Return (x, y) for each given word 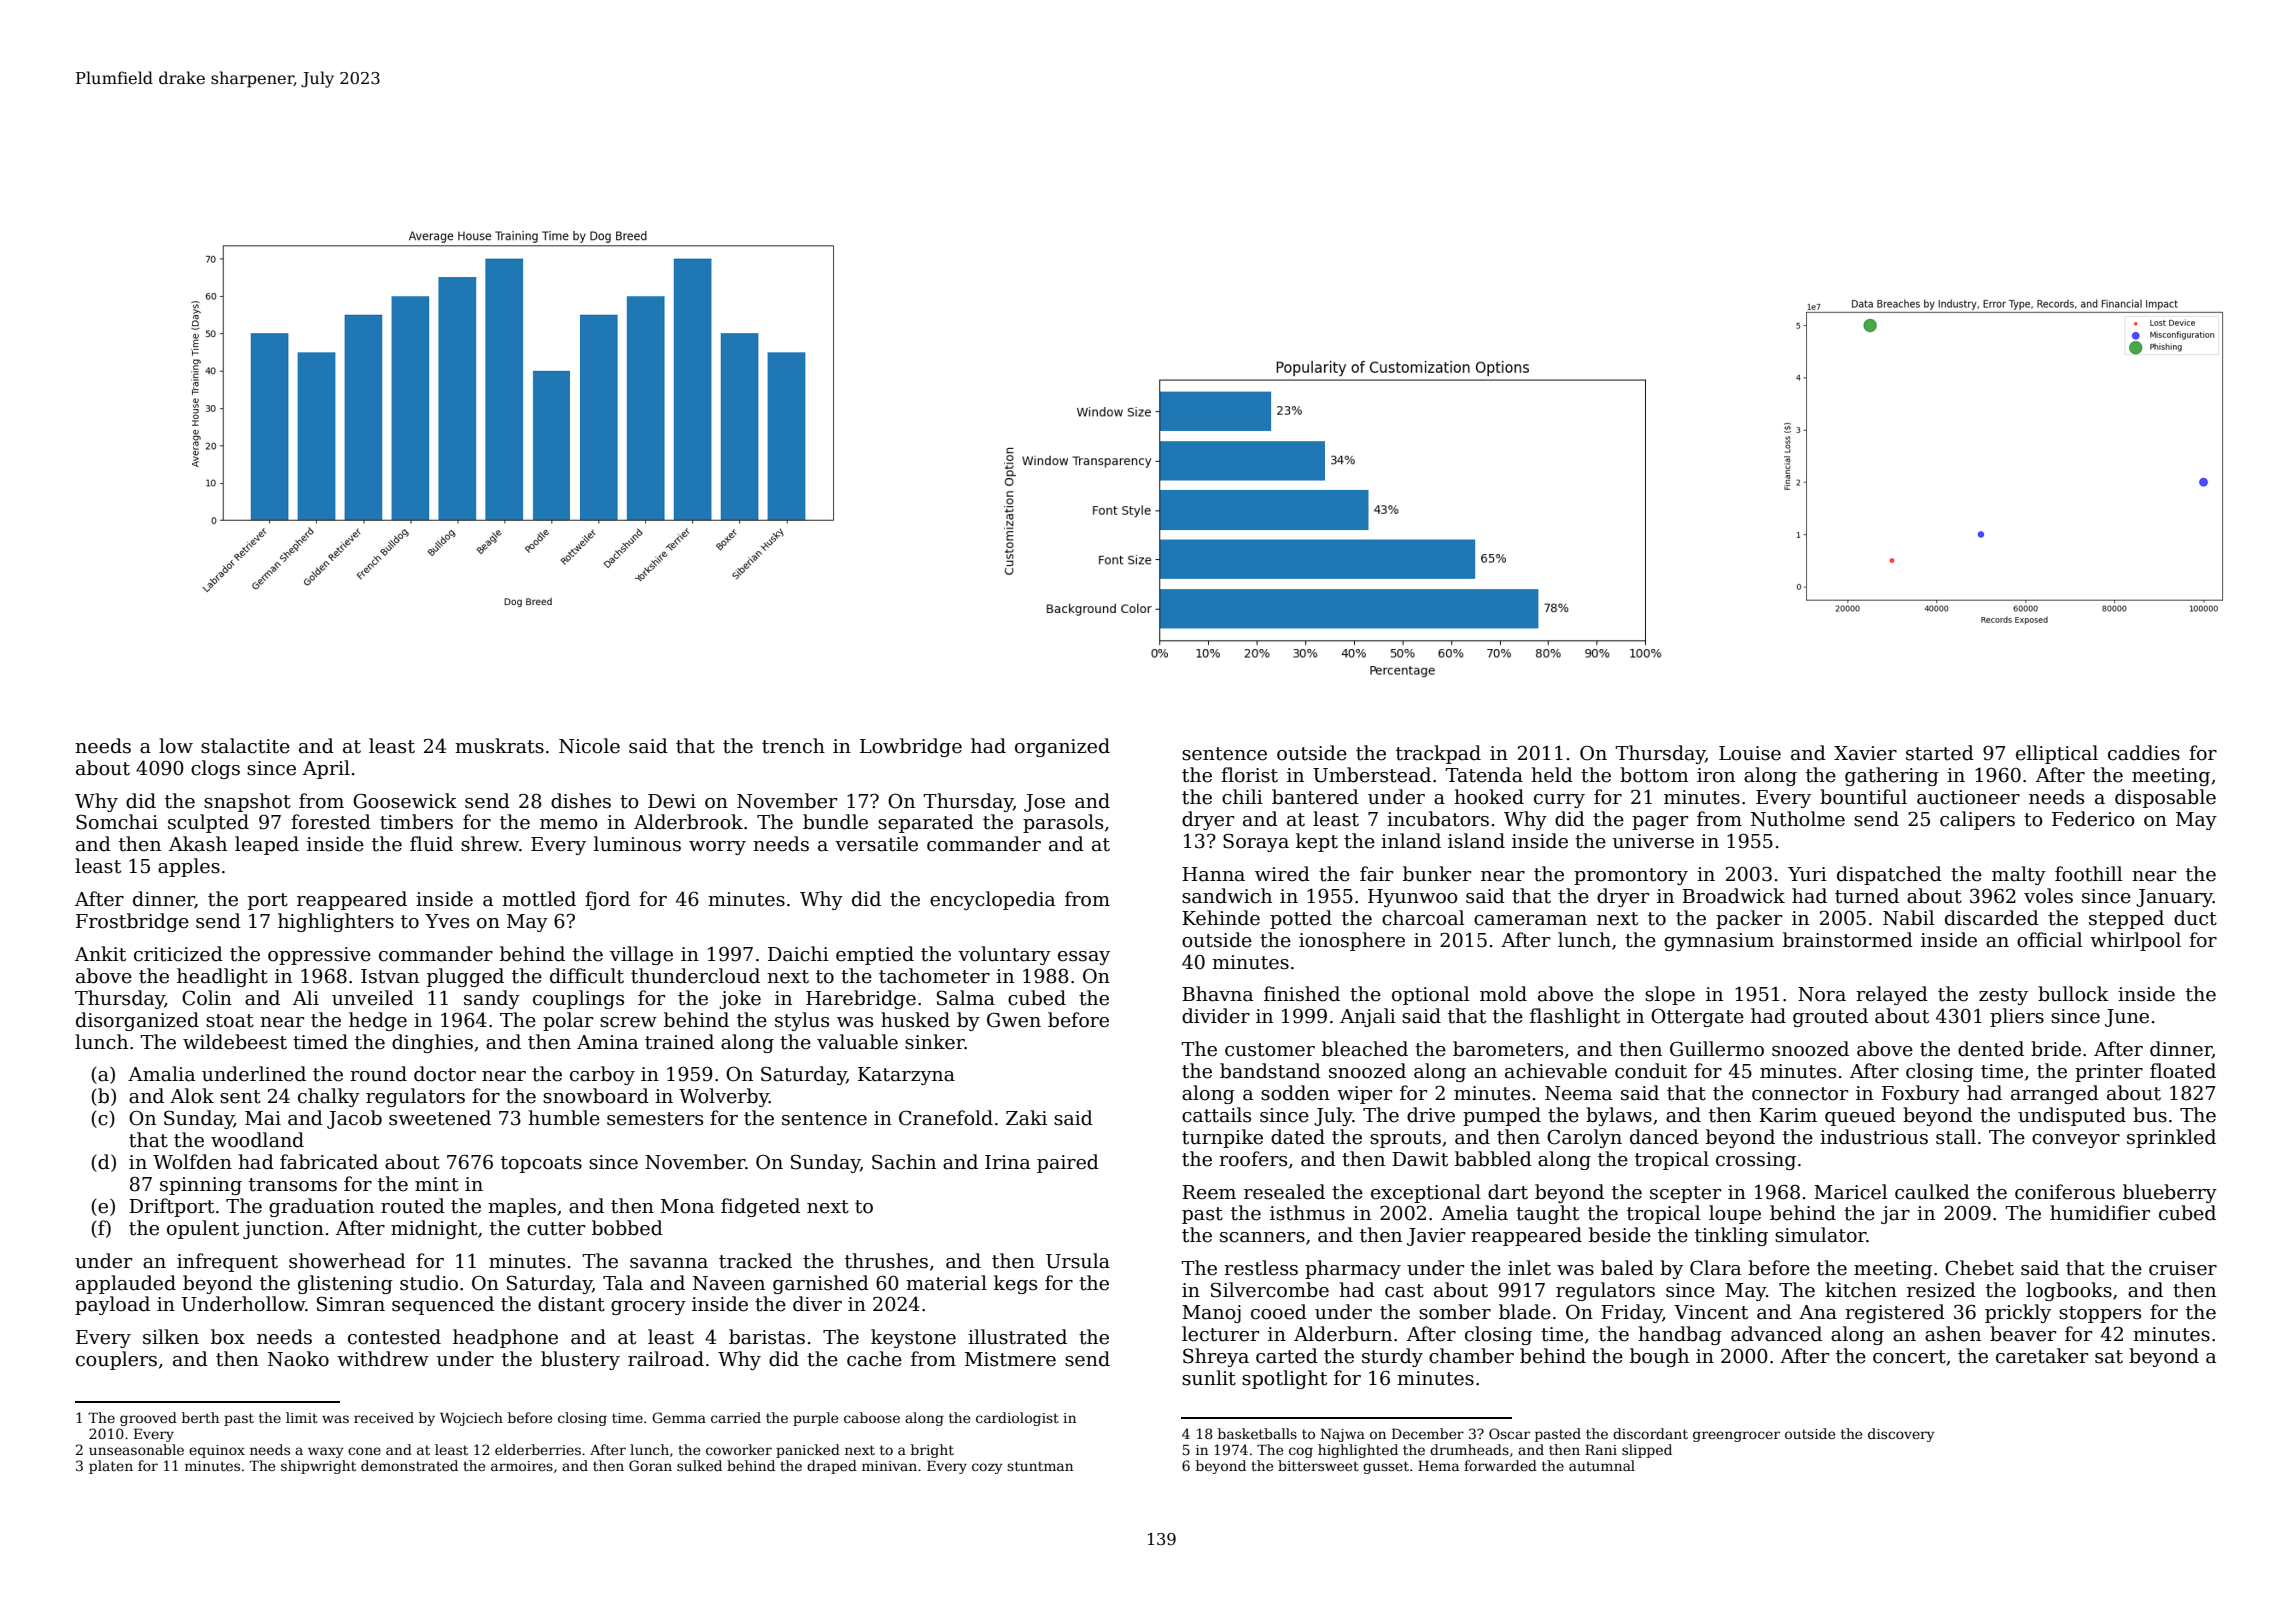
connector (1800, 1094)
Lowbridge (911, 747)
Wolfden (192, 1162)
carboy (602, 1075)
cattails (1216, 1115)
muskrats (499, 746)
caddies (2144, 753)
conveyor (2076, 1141)
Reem (1209, 1192)
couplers (116, 1360)
